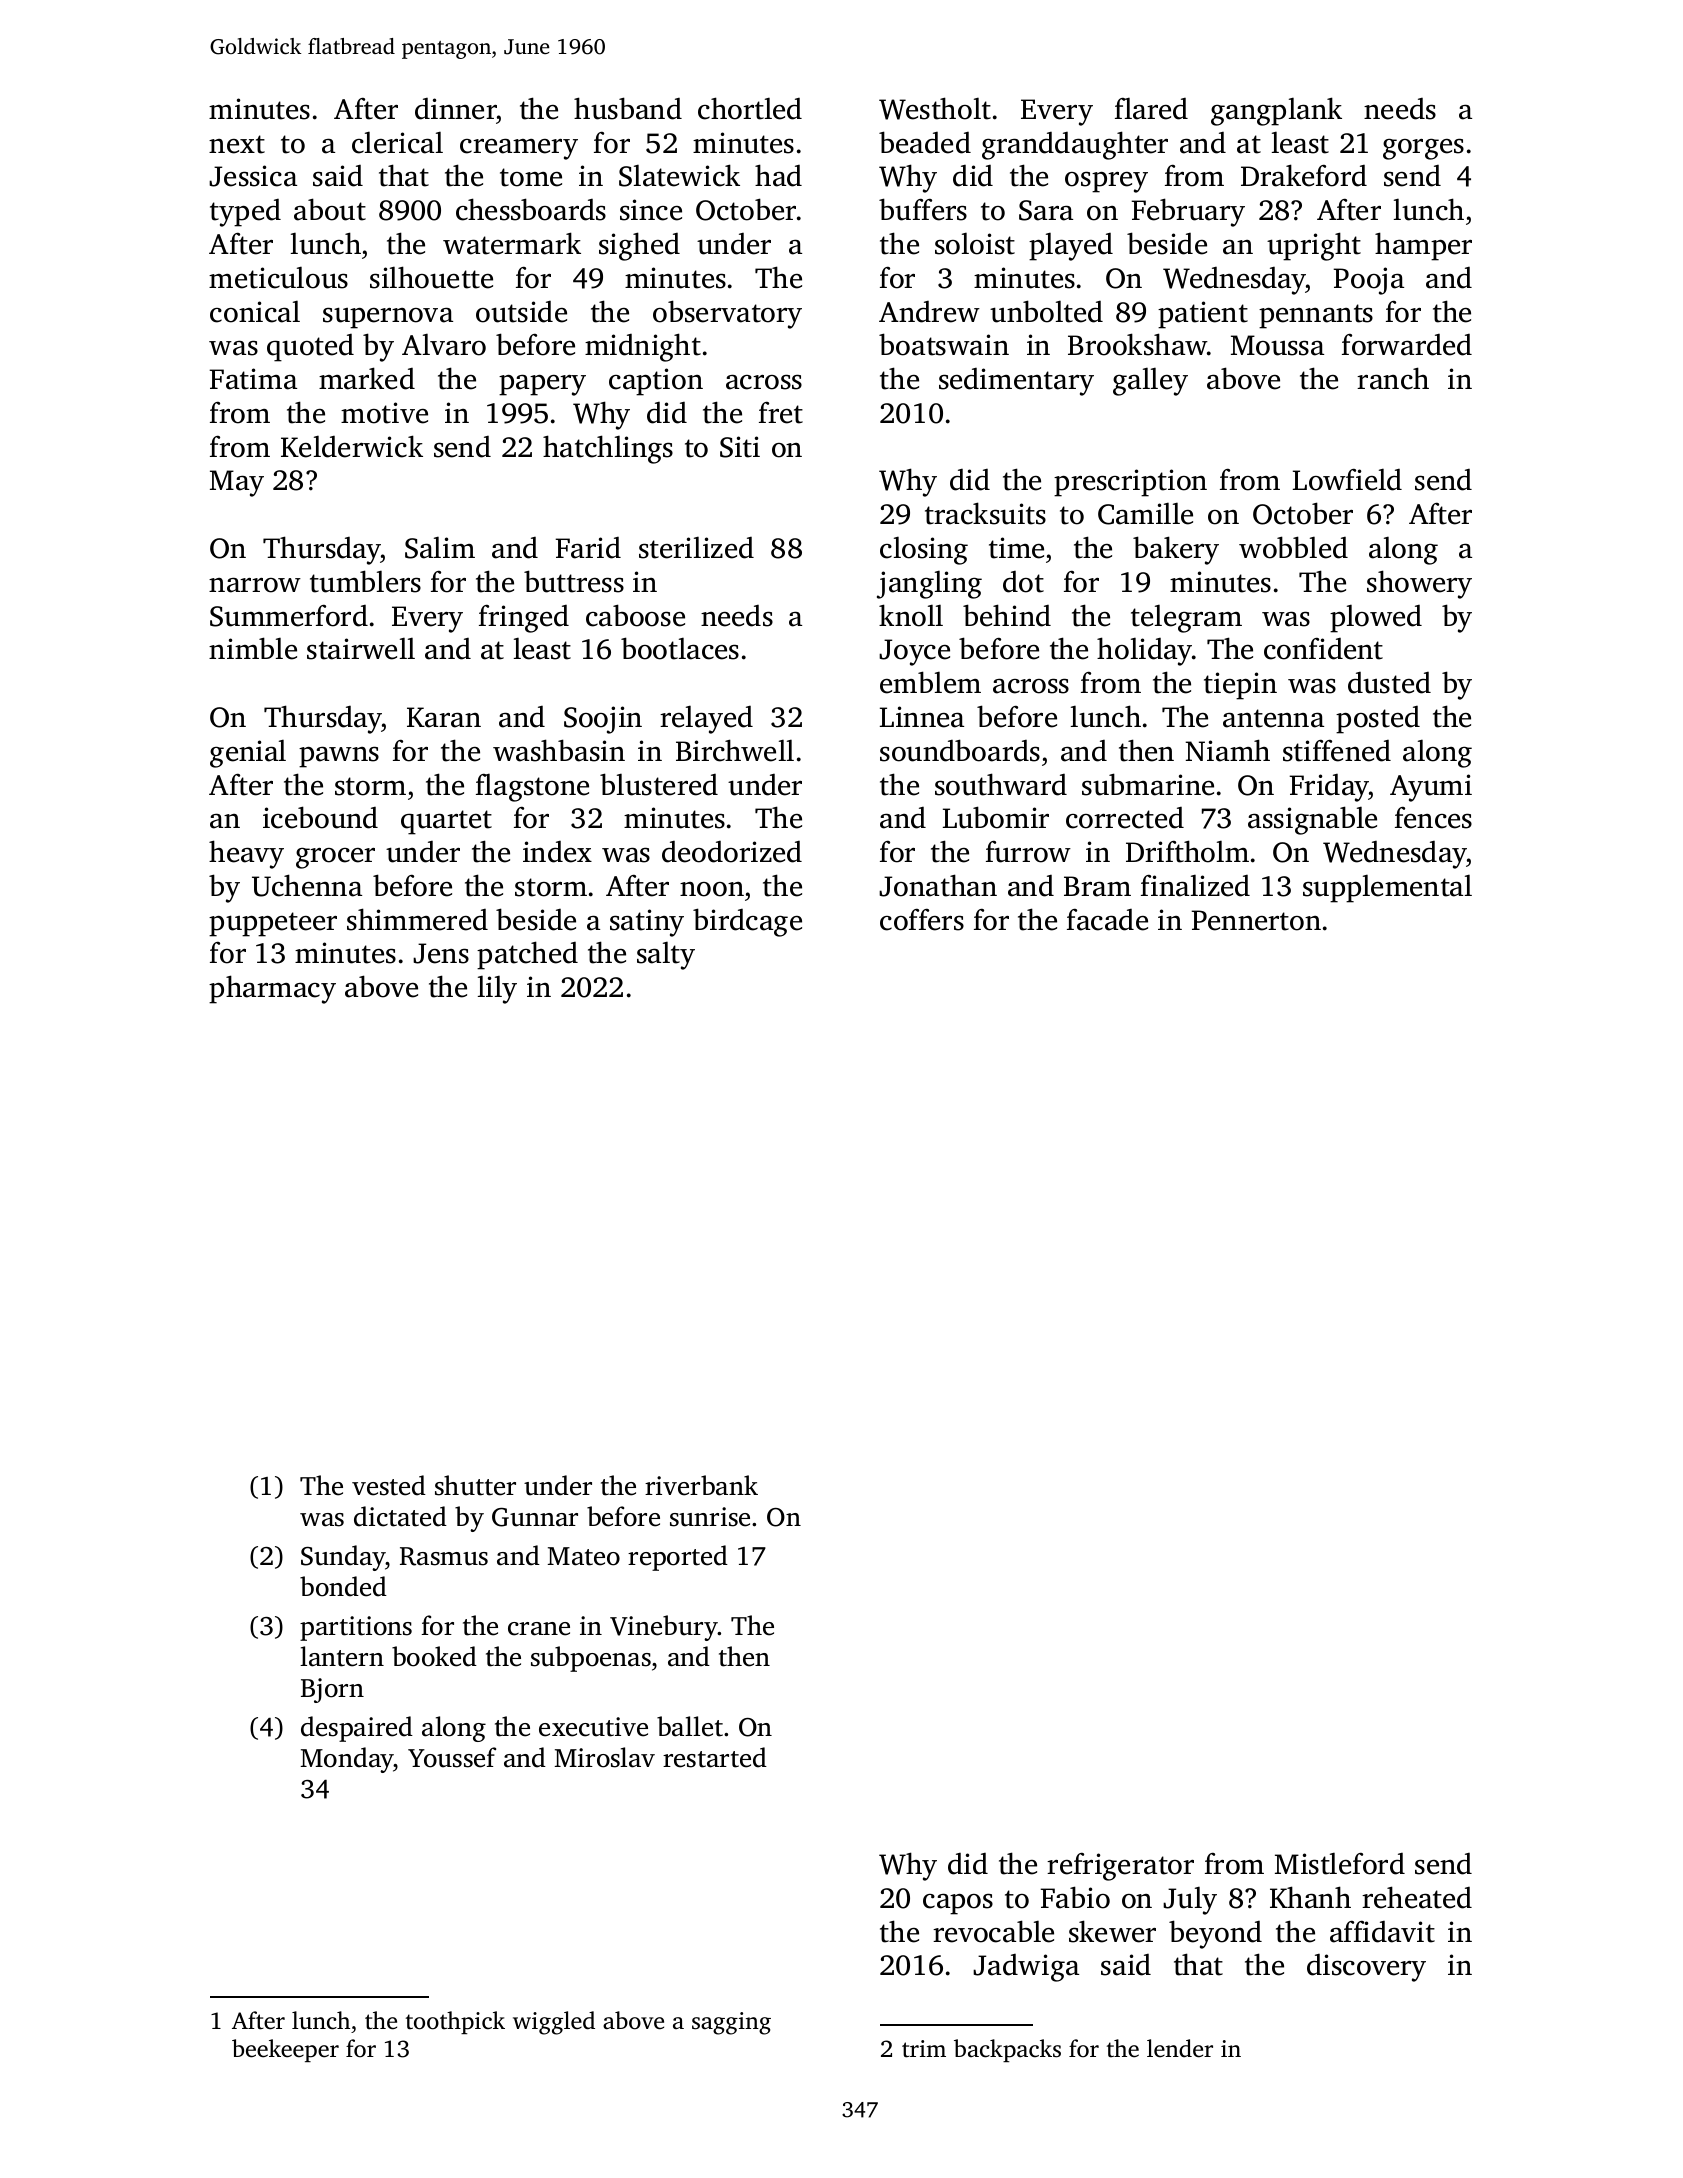  Describe the element at coordinates (347, 1760) in the screenshot. I see `Monday` at that location.
